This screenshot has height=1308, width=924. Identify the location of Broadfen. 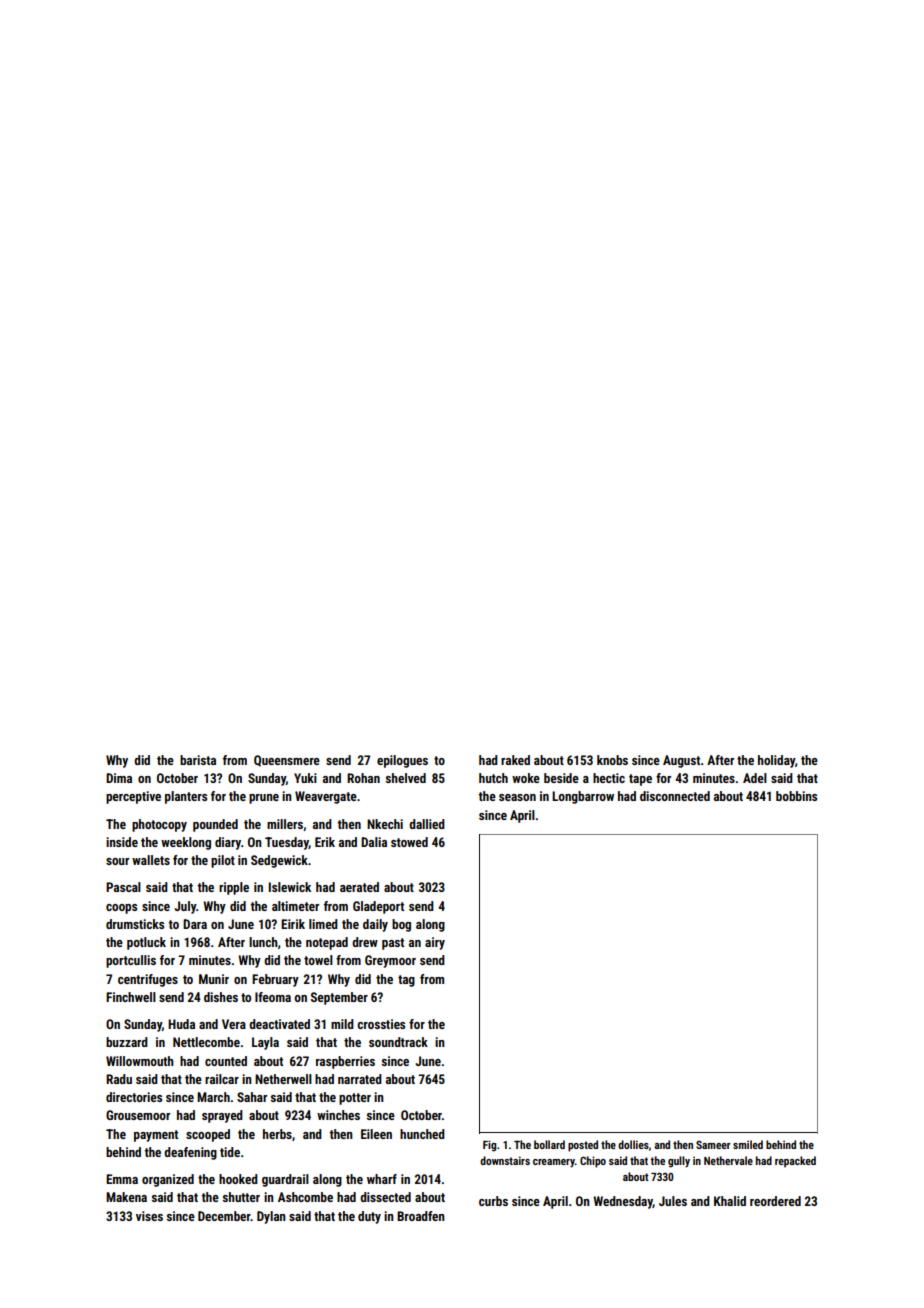
(421, 1216).
